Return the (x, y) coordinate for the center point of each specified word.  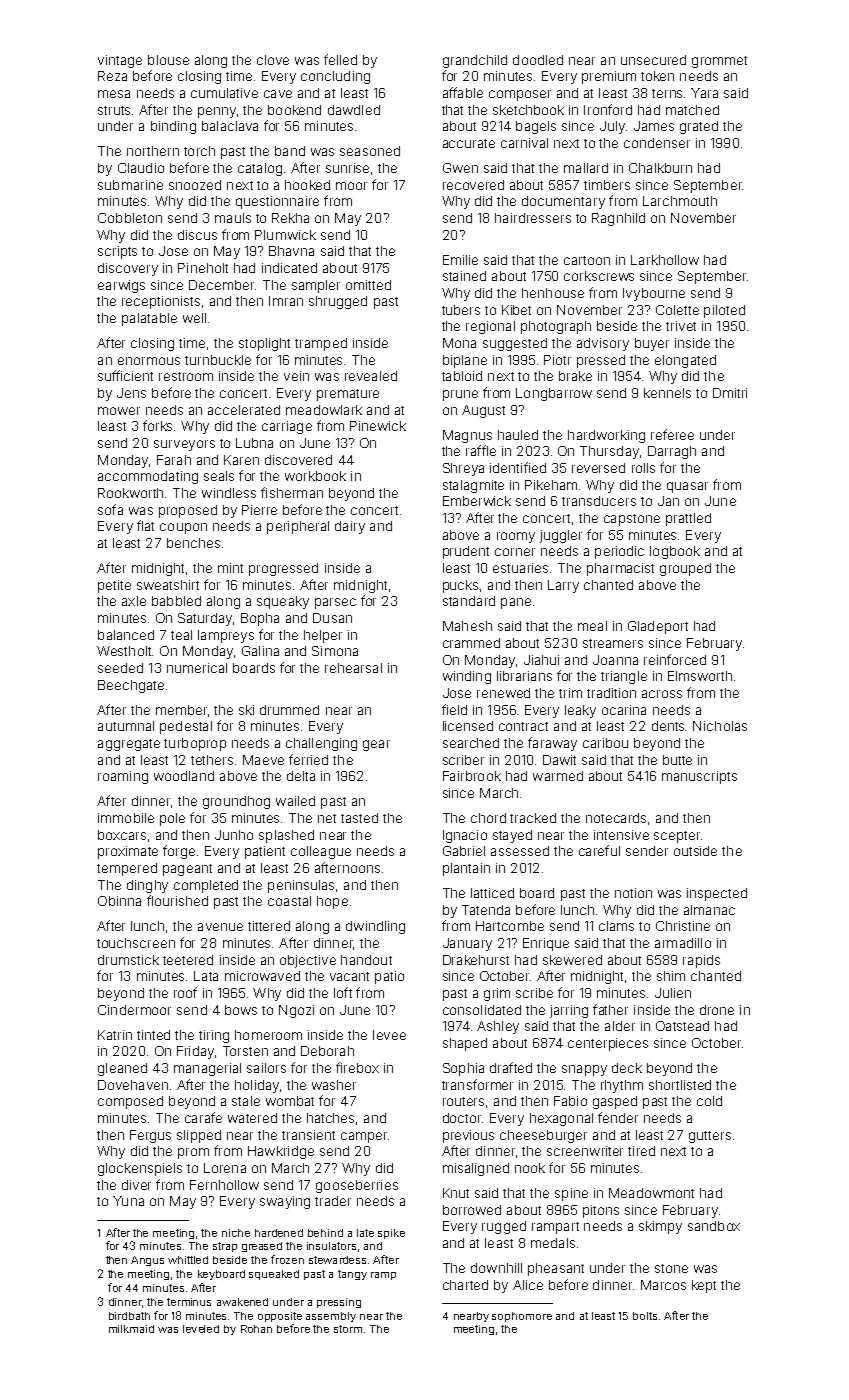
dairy (350, 527)
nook (530, 1168)
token (657, 76)
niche (236, 1233)
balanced (126, 635)
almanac (709, 910)
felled (340, 59)
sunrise (347, 168)
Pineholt (203, 268)
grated (699, 127)
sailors (266, 1068)
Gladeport (658, 627)
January (467, 944)
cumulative (224, 93)
